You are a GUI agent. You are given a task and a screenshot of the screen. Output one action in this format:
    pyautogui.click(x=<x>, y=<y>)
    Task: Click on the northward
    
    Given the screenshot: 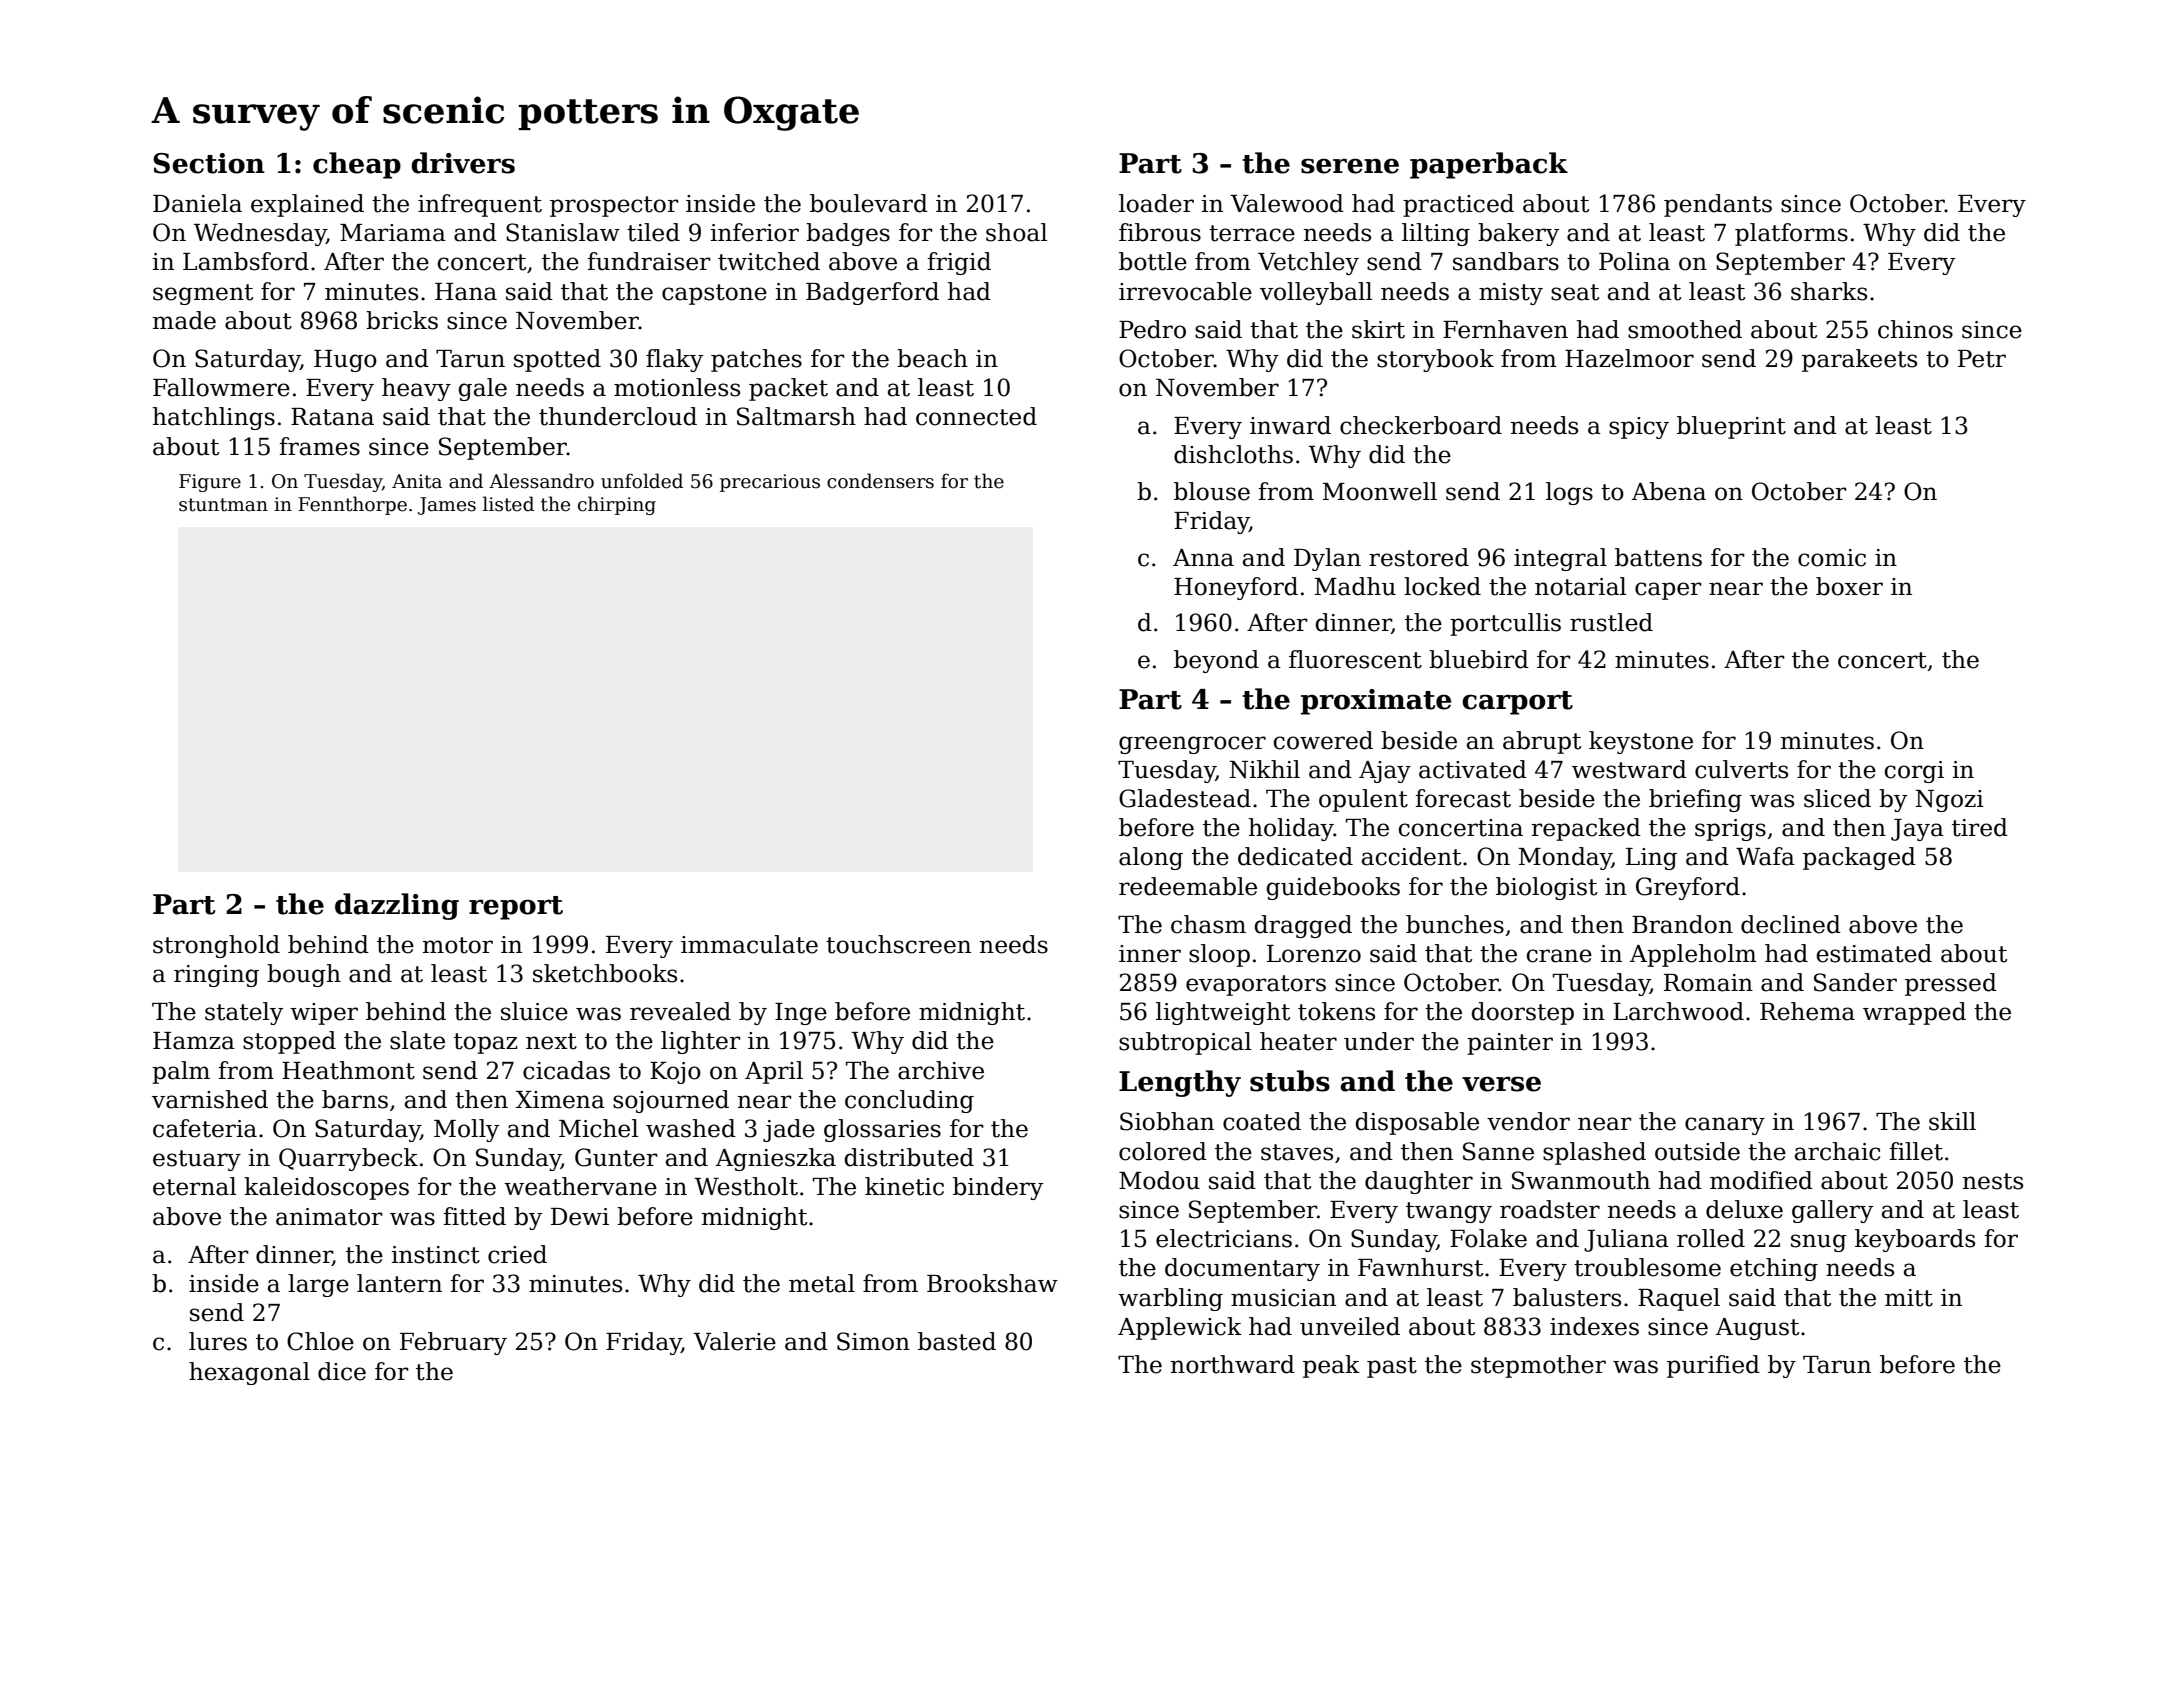 What is the action you would take?
    pyautogui.click(x=1232, y=1364)
